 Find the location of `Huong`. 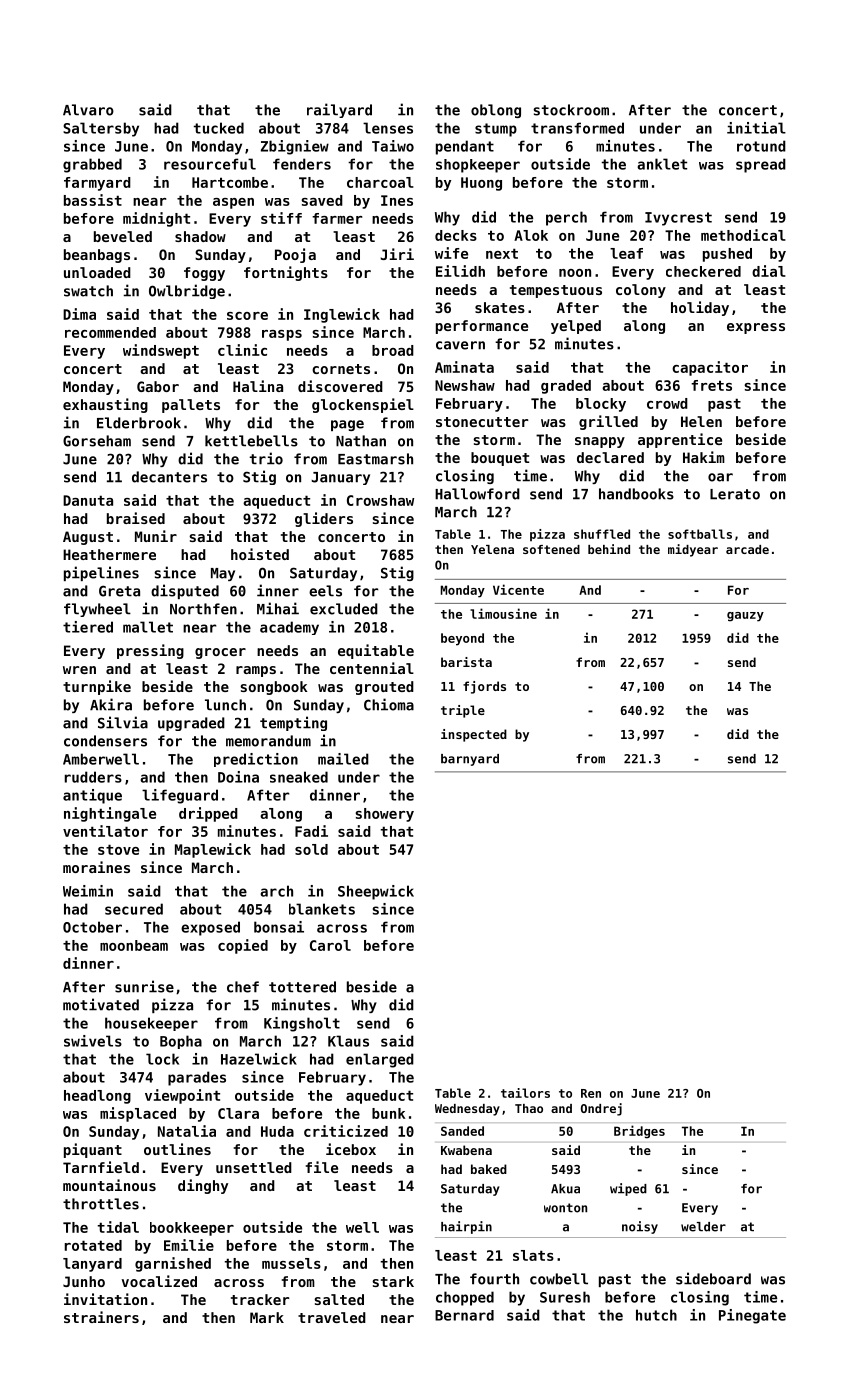

Huong is located at coordinates (481, 184).
